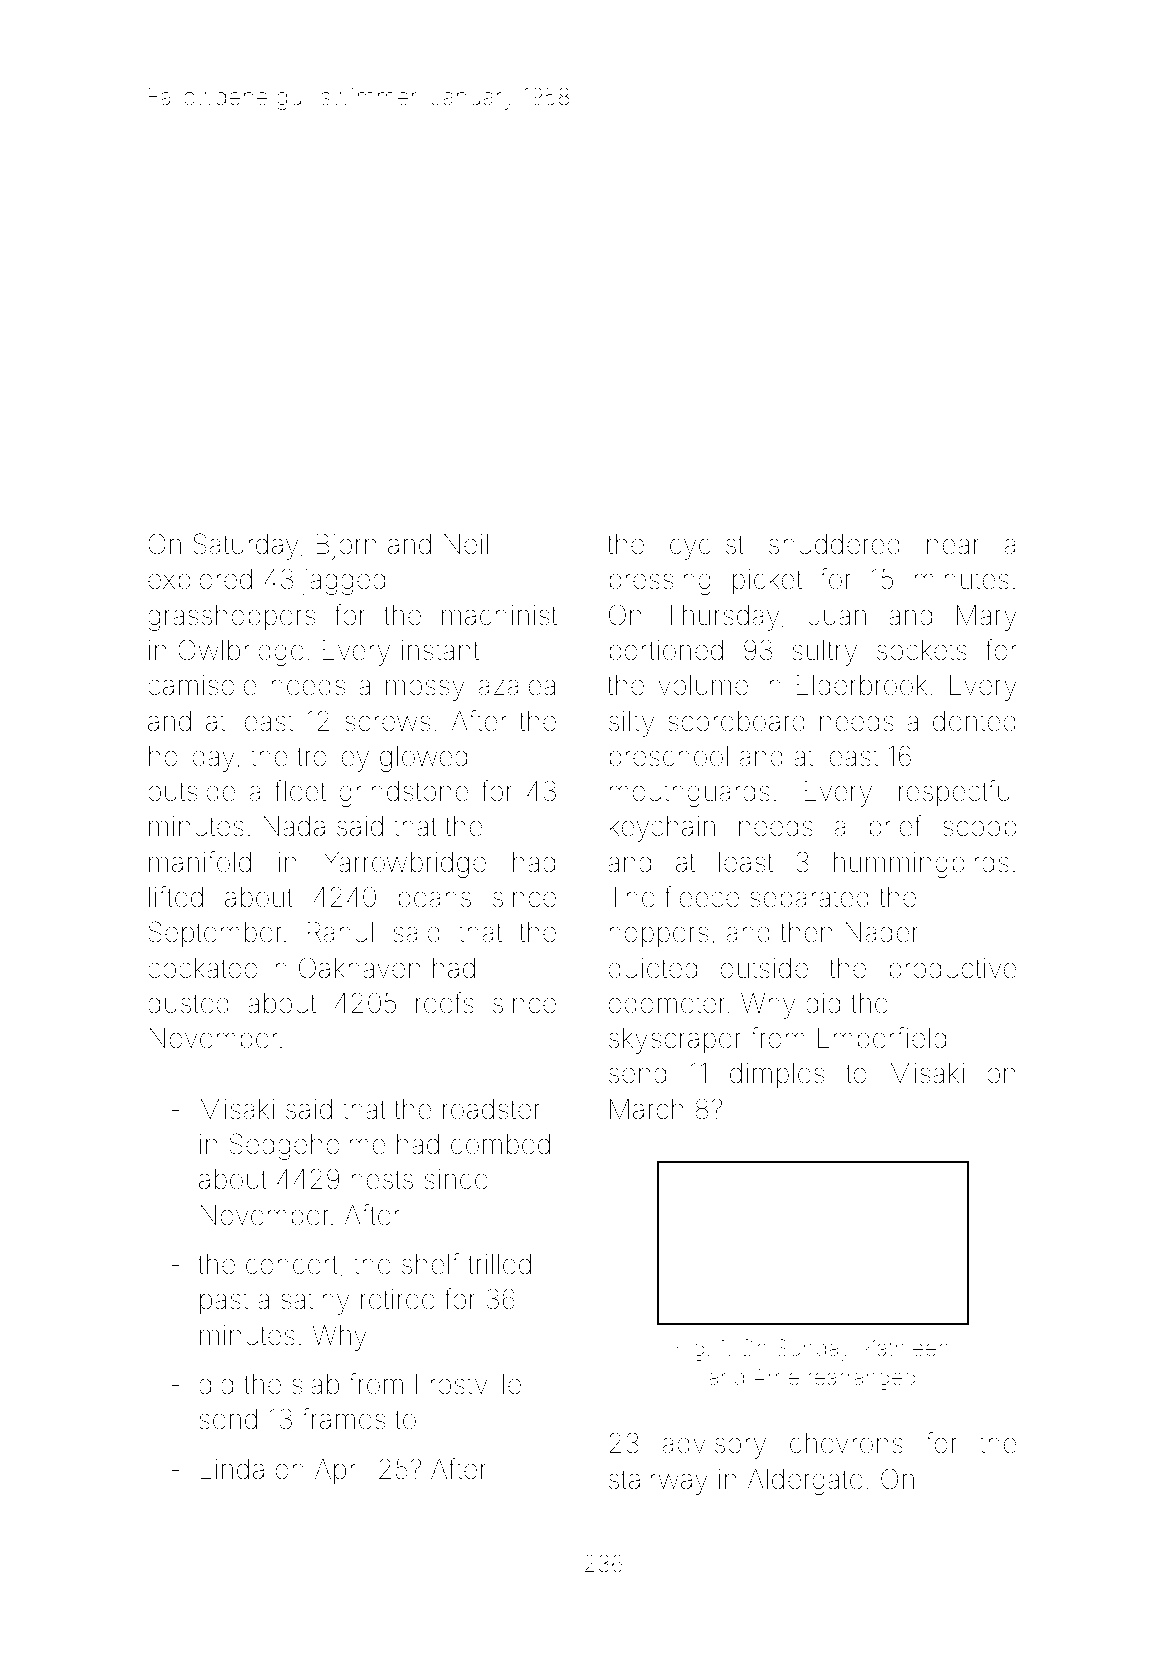  Describe the element at coordinates (660, 582) in the screenshot. I see `pressing` at that location.
